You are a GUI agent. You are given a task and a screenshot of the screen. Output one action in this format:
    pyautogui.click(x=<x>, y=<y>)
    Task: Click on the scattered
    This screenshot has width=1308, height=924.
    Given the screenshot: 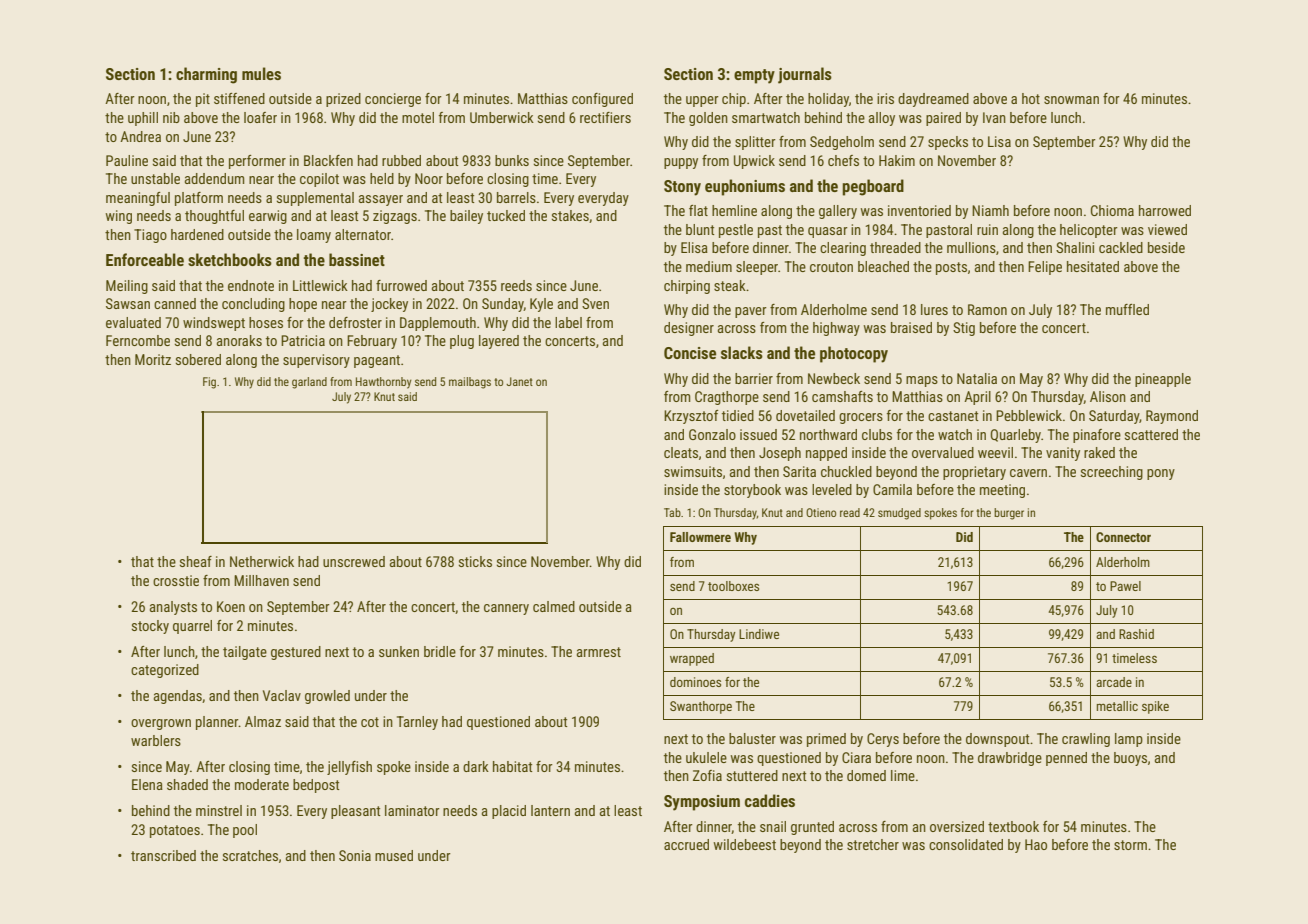 What is the action you would take?
    pyautogui.click(x=1151, y=434)
